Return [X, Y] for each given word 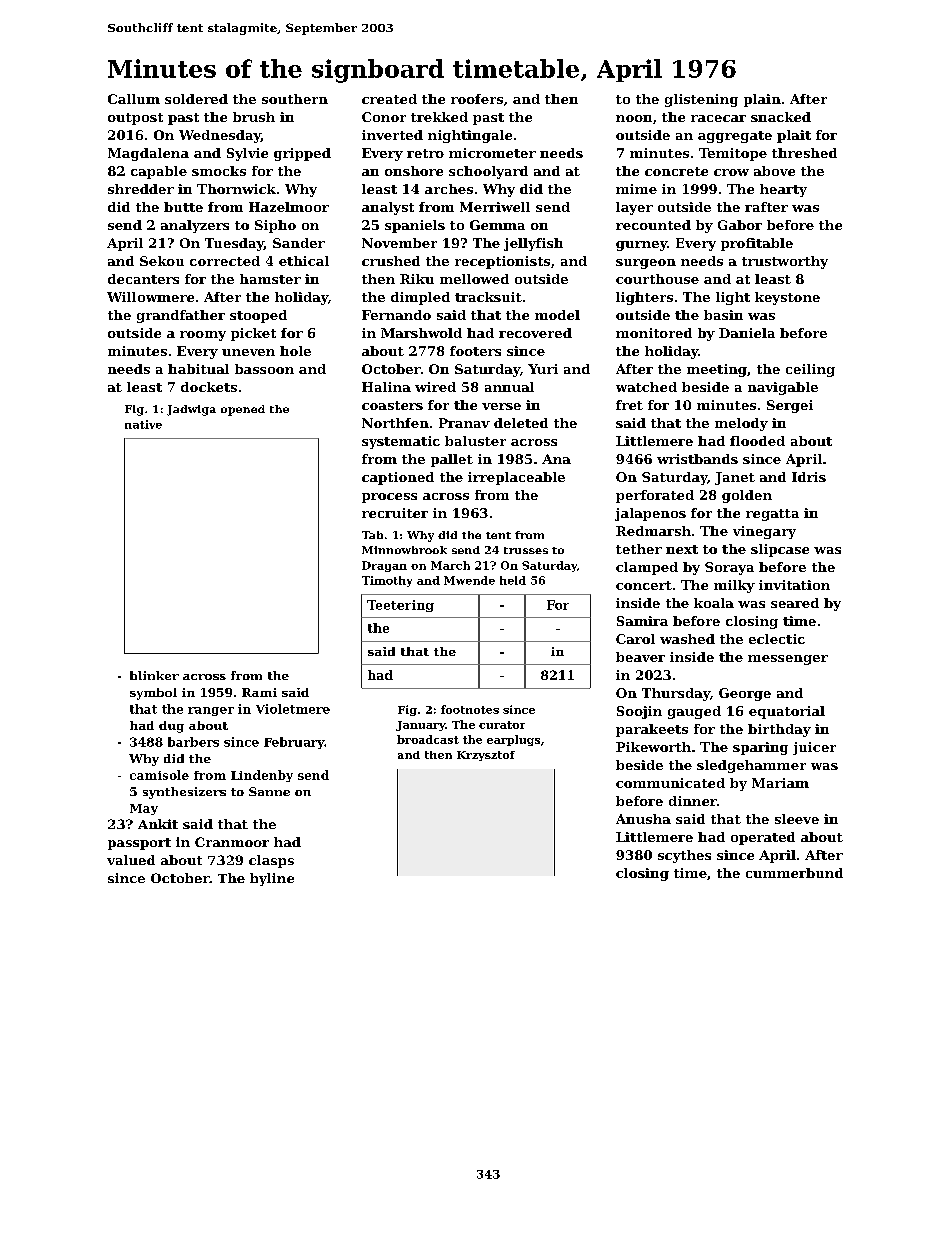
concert [644, 585]
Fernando [396, 315]
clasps [271, 861]
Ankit [158, 824]
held [513, 580]
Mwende [469, 580]
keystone [787, 298]
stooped [258, 316]
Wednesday [220, 136]
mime [636, 189]
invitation [794, 585]
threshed [804, 153]
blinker [154, 675]
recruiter [395, 513]
